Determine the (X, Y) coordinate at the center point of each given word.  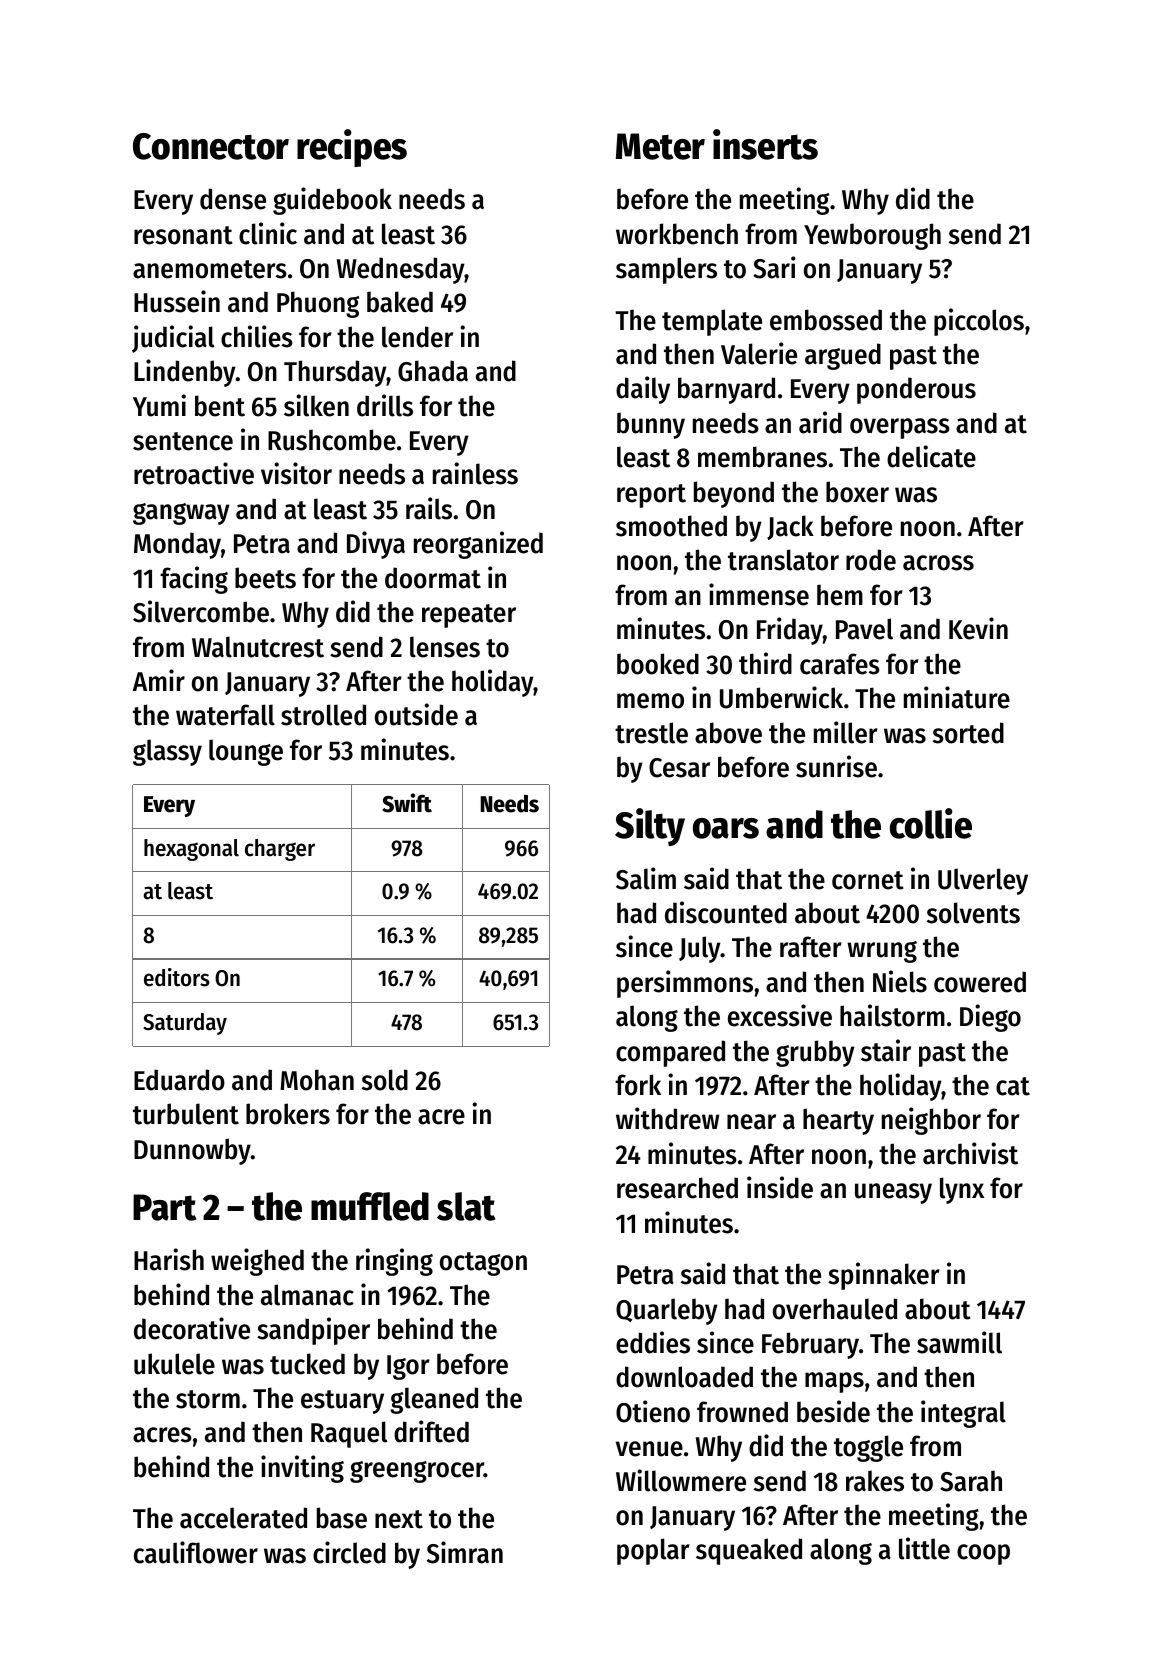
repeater (469, 616)
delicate (931, 456)
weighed (257, 1262)
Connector (211, 146)
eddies (653, 1342)
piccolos (979, 322)
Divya (376, 545)
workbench (677, 234)
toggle (868, 1448)
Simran (465, 1552)
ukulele (174, 1364)
